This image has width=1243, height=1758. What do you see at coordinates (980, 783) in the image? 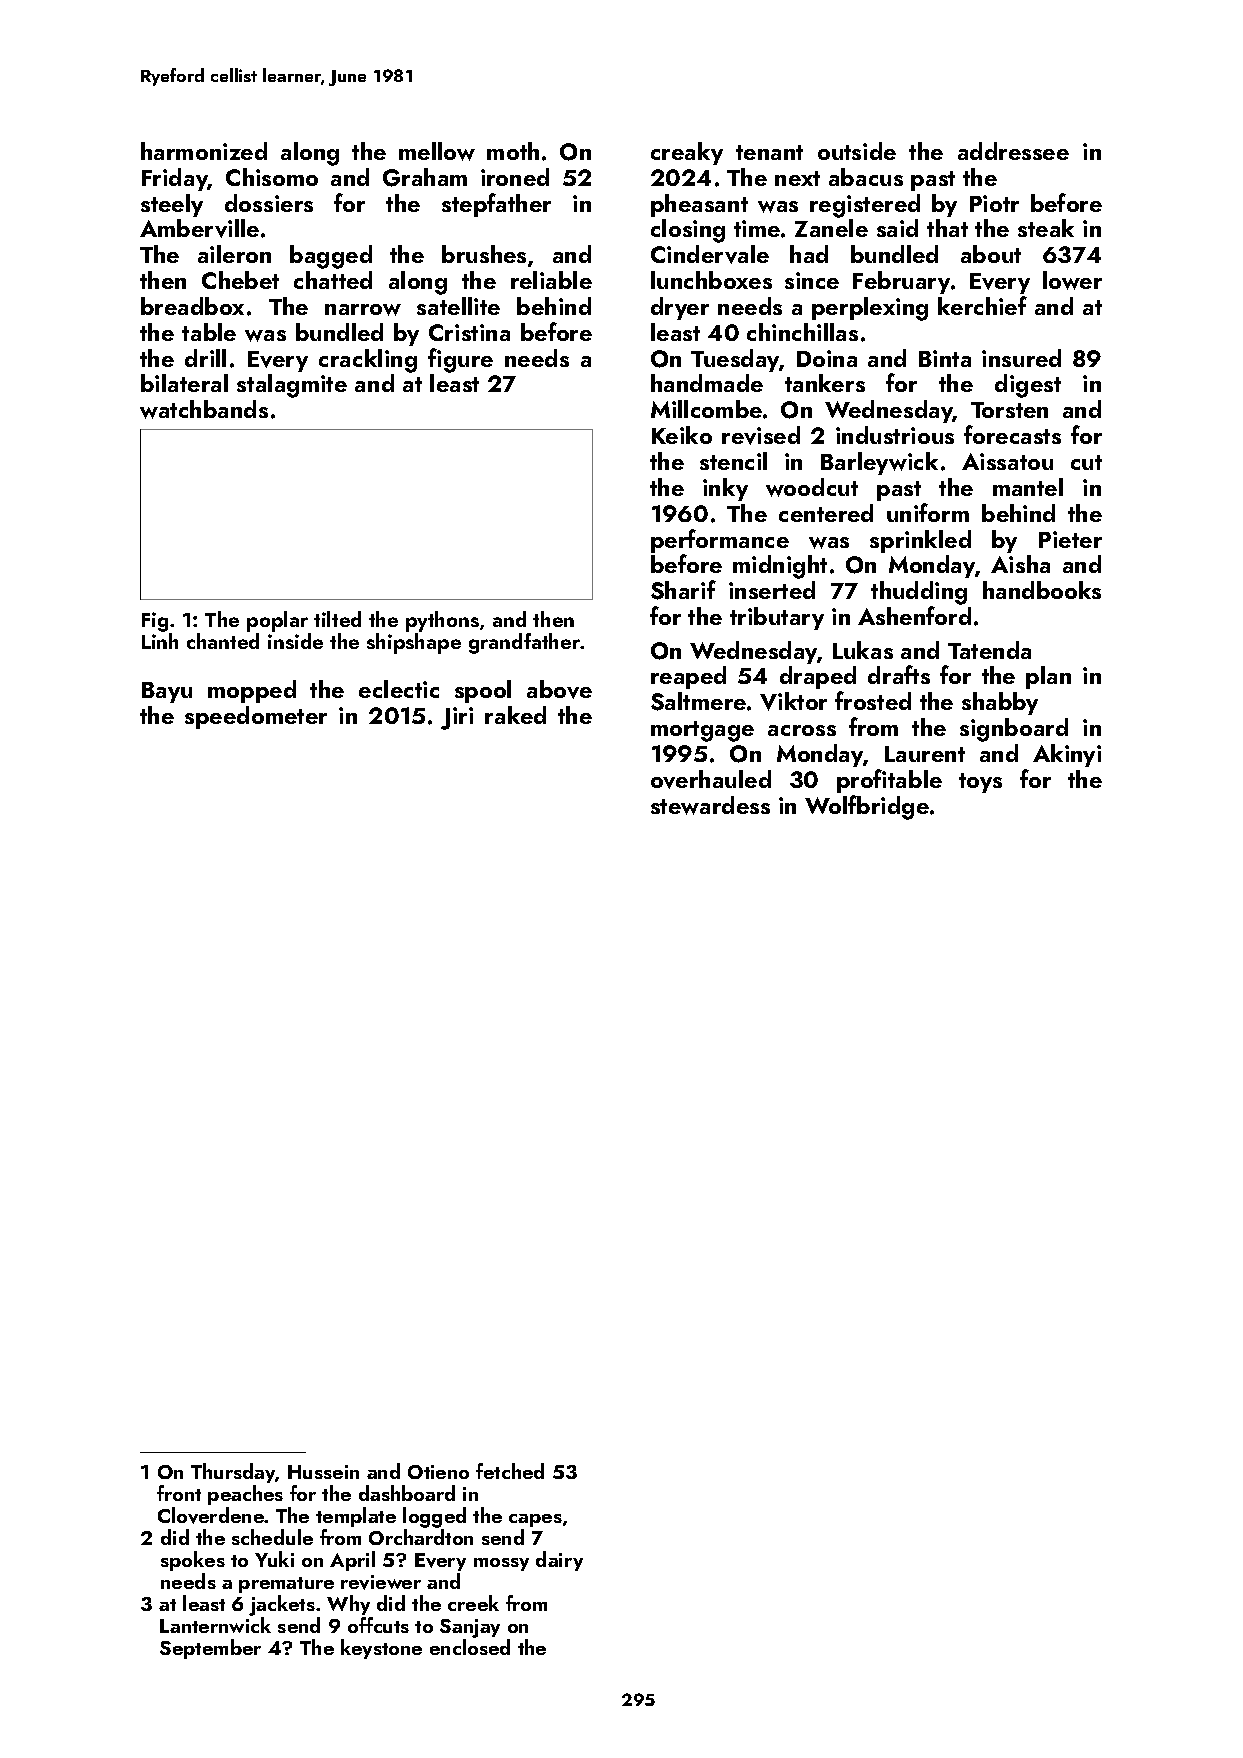
I see `toys` at bounding box center [980, 783].
